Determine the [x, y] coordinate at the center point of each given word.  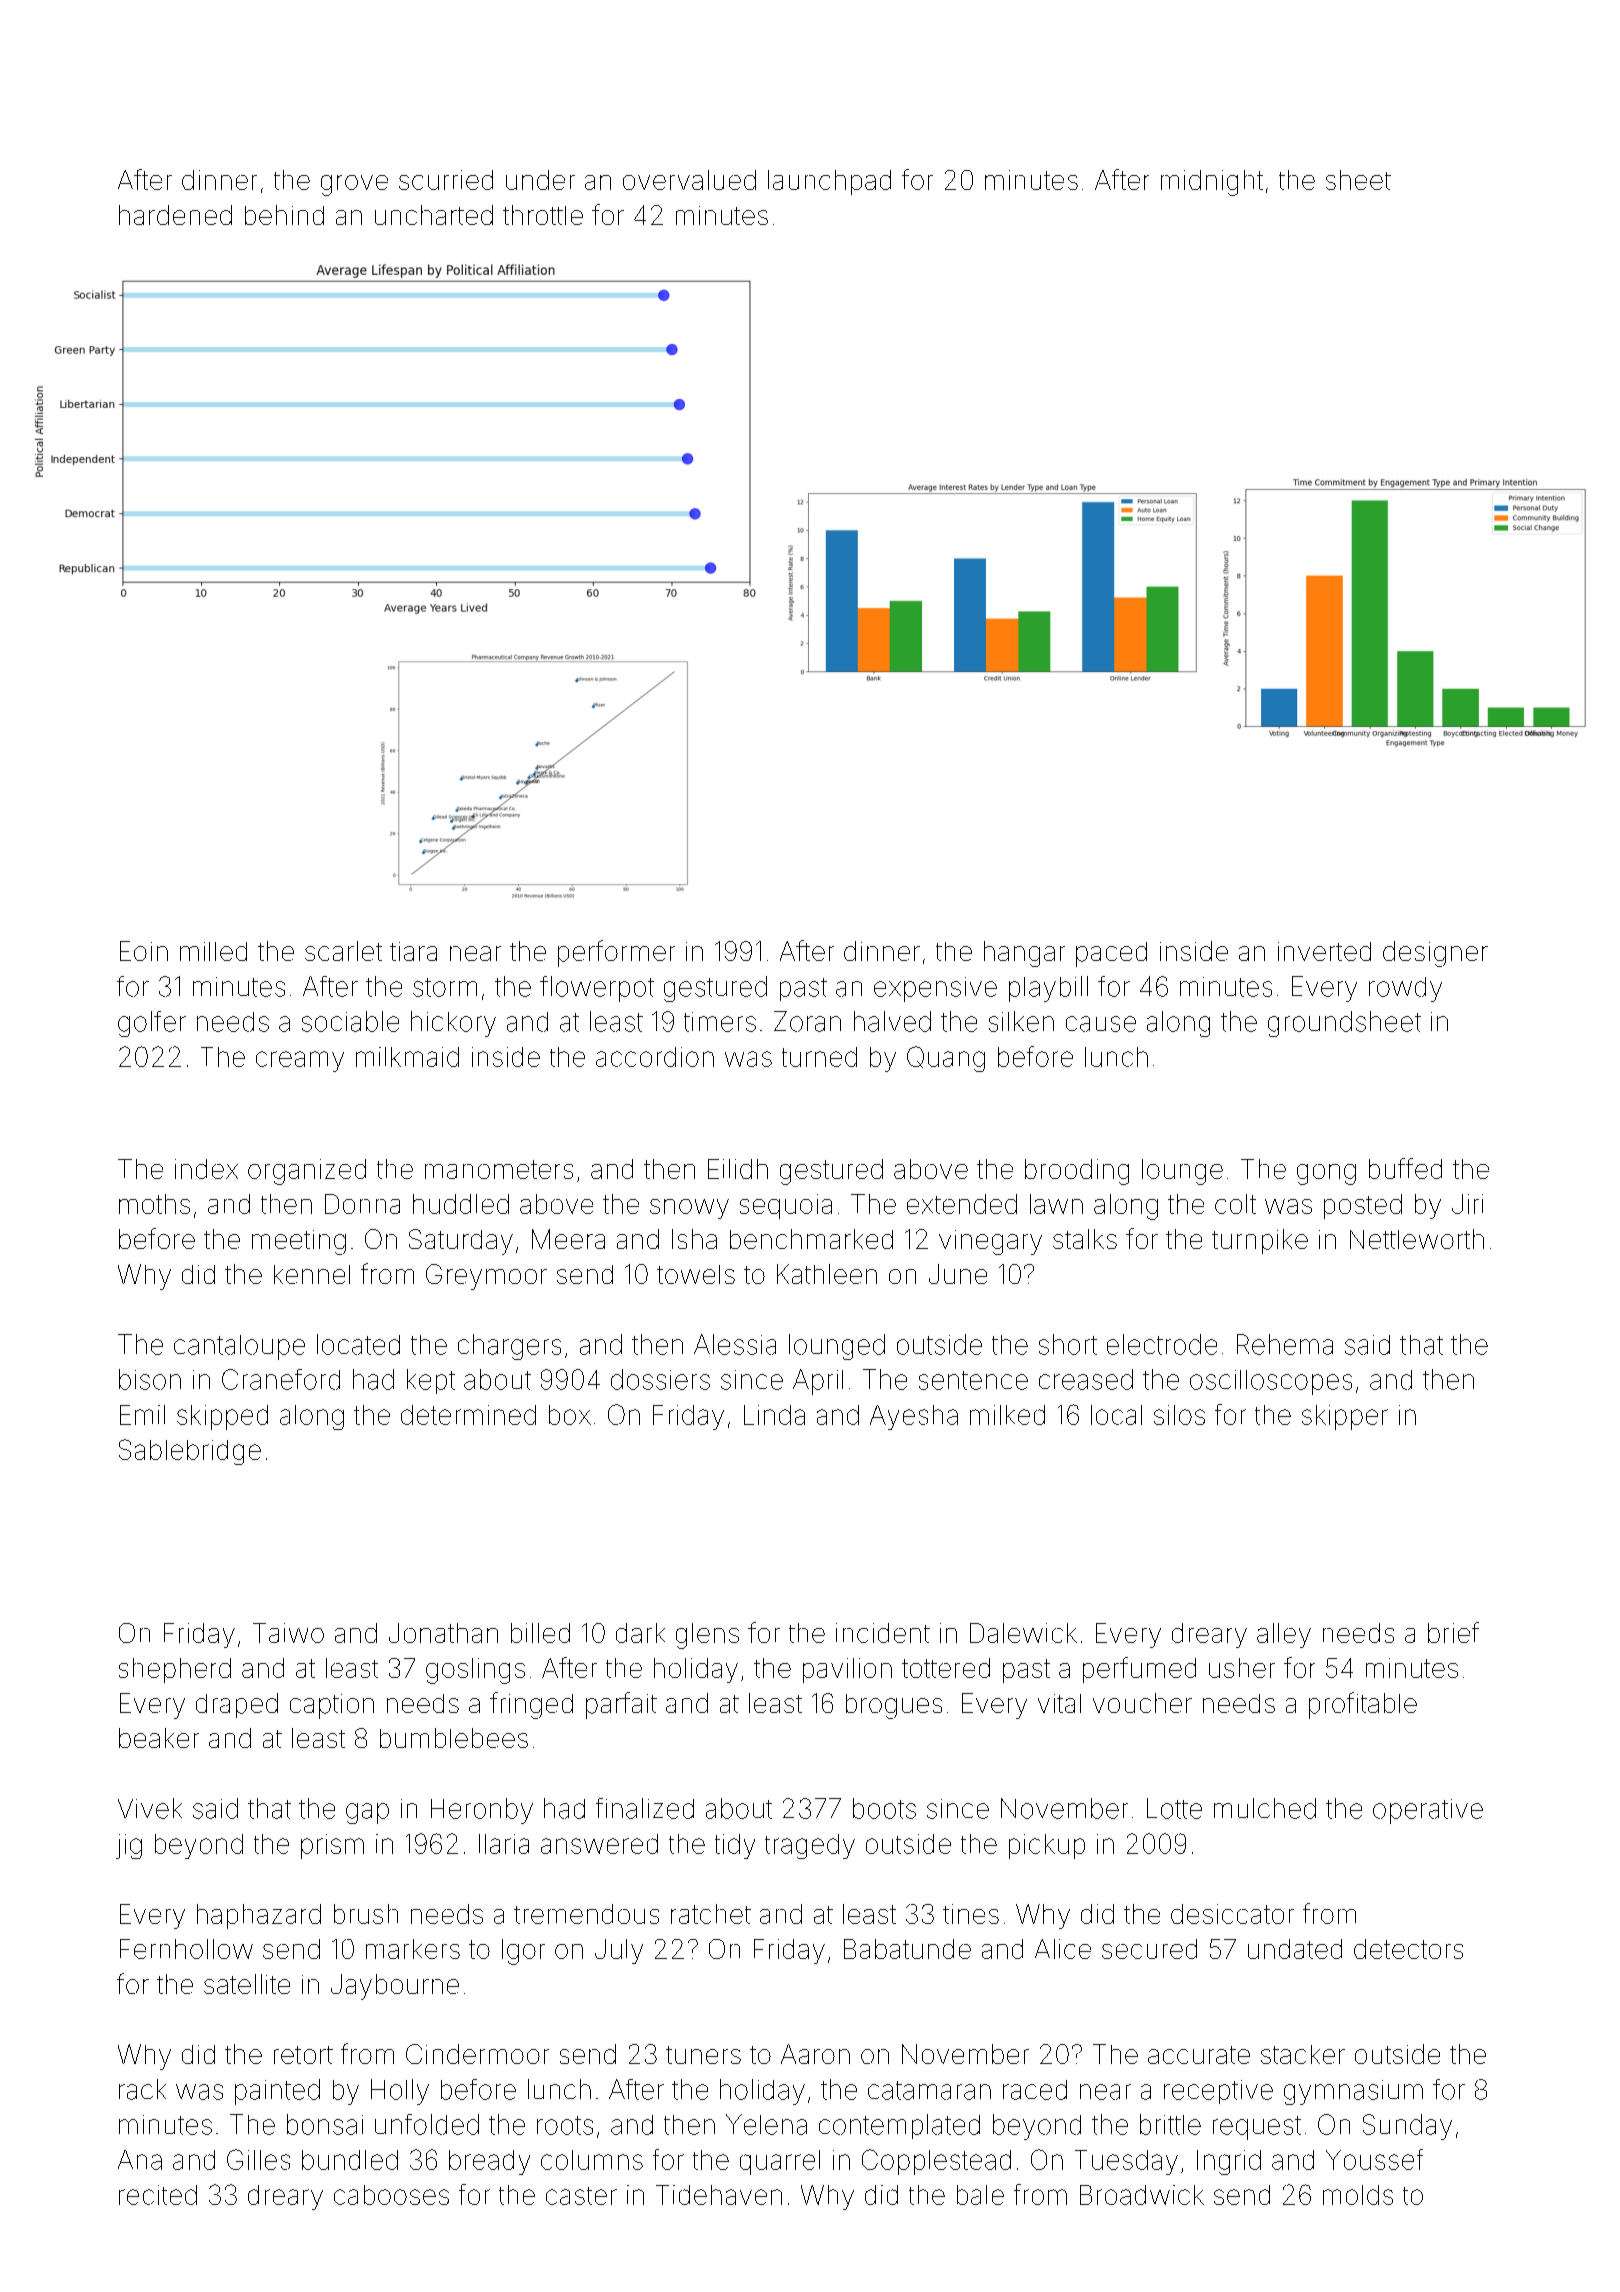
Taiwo [288, 1633]
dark [640, 1633]
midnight [1212, 183]
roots [565, 2125]
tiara [413, 951]
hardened [175, 215]
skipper [1345, 1417]
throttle [543, 215]
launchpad [829, 182]
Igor [523, 1952]
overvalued [689, 180]
